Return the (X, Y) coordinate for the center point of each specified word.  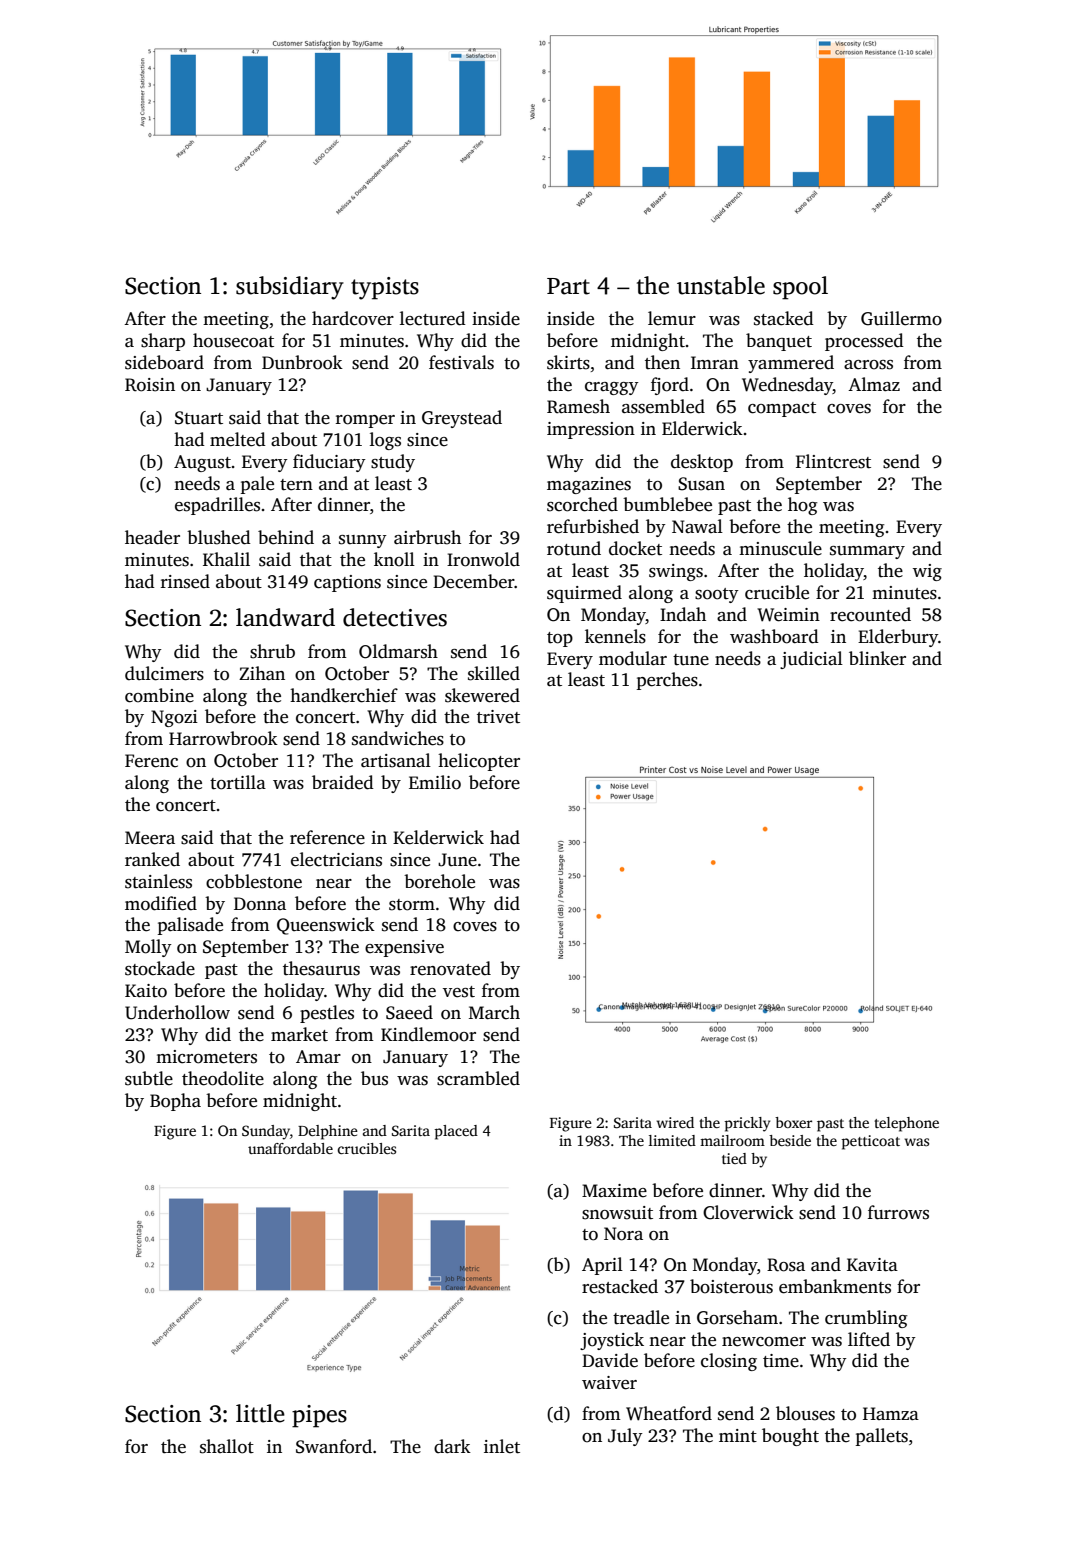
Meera (150, 838)
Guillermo (901, 318)
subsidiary (290, 288)
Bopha (175, 1102)
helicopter (479, 762)
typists (385, 288)
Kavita (872, 1265)
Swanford (334, 1446)
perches (667, 681)
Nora (623, 1234)
